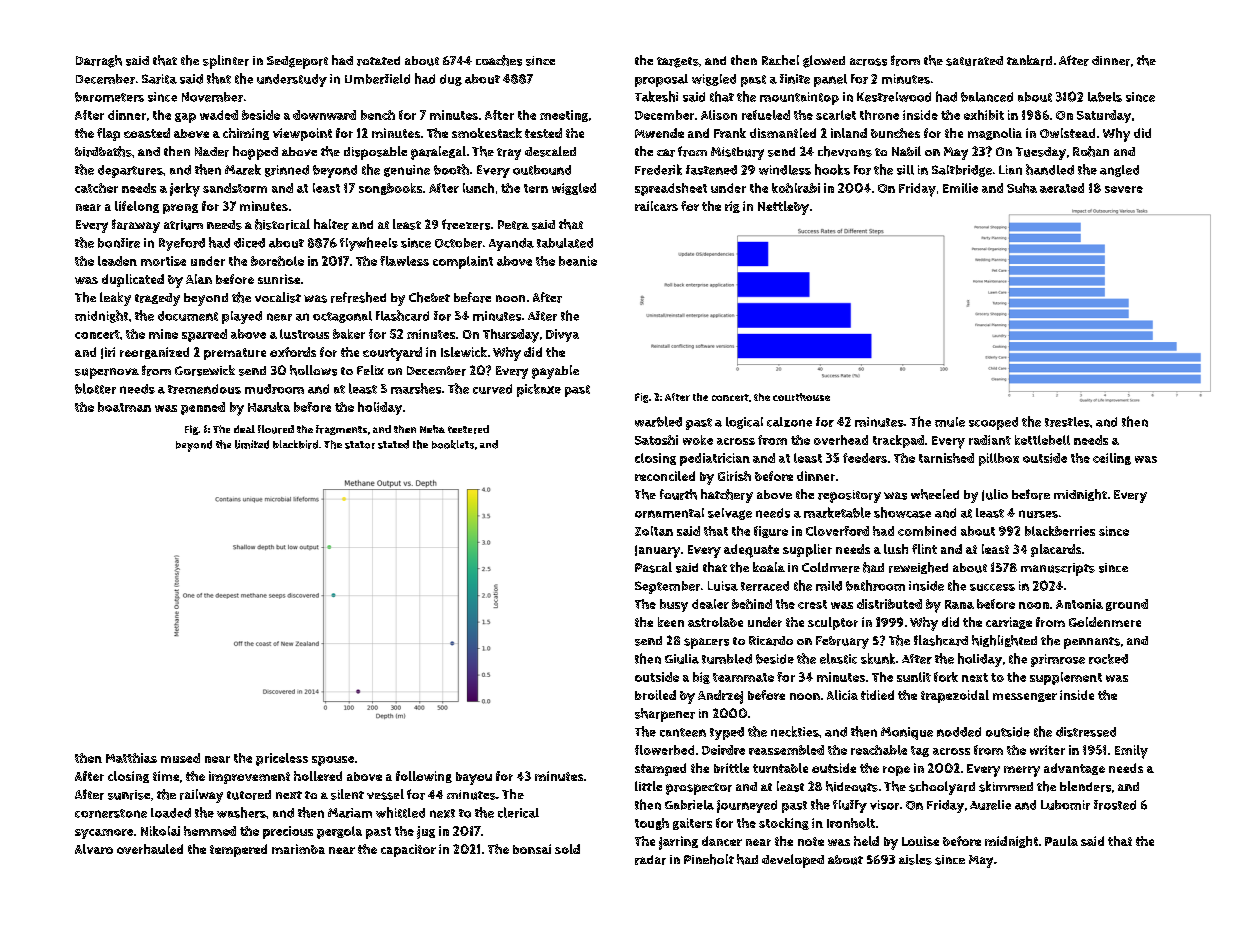 The image size is (1233, 952). What do you see at coordinates (894, 97) in the page?
I see `Kestrelwood` at bounding box center [894, 97].
